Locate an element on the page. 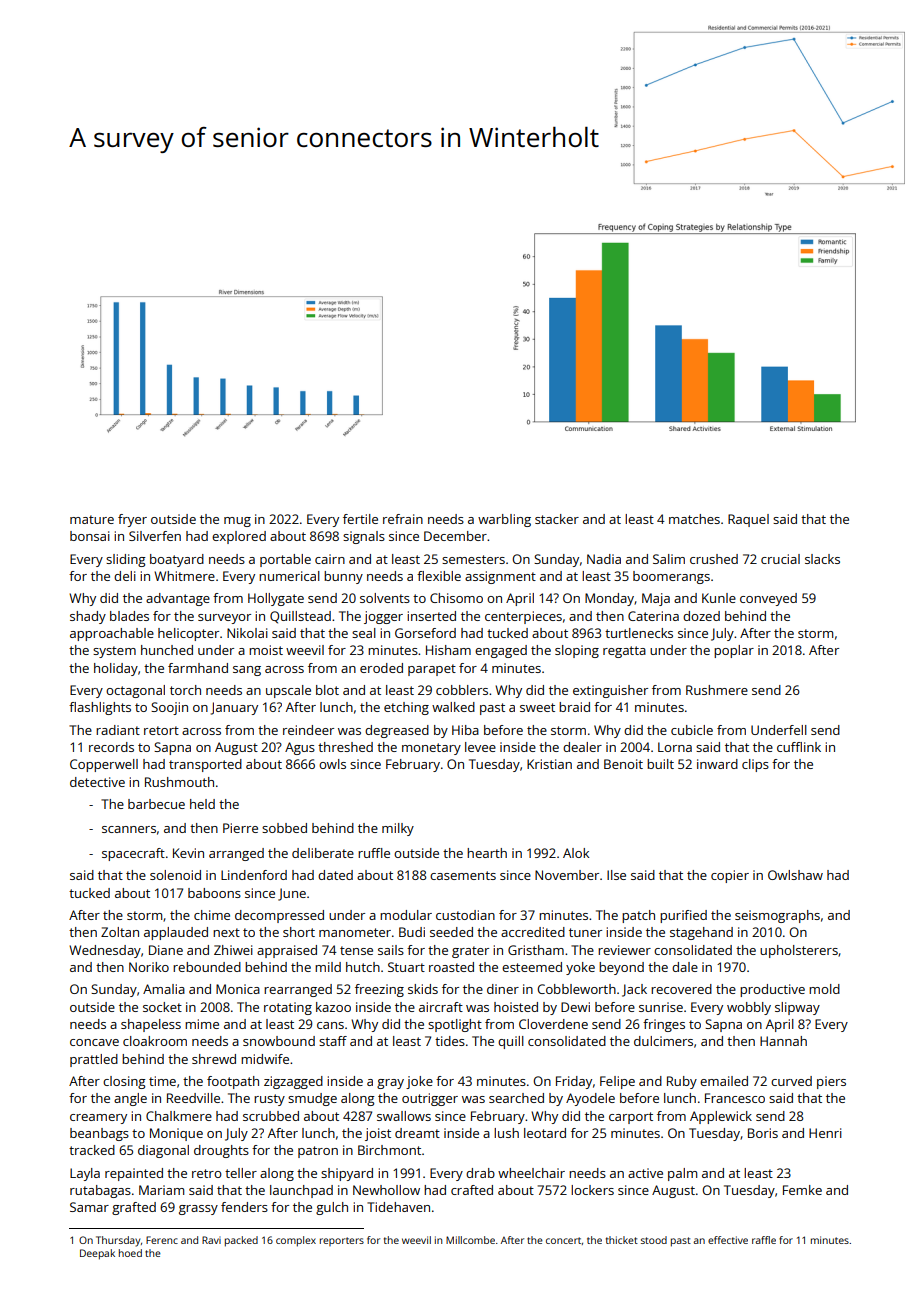 This page has width=924, height=1308. Nikolai is located at coordinates (247, 633).
